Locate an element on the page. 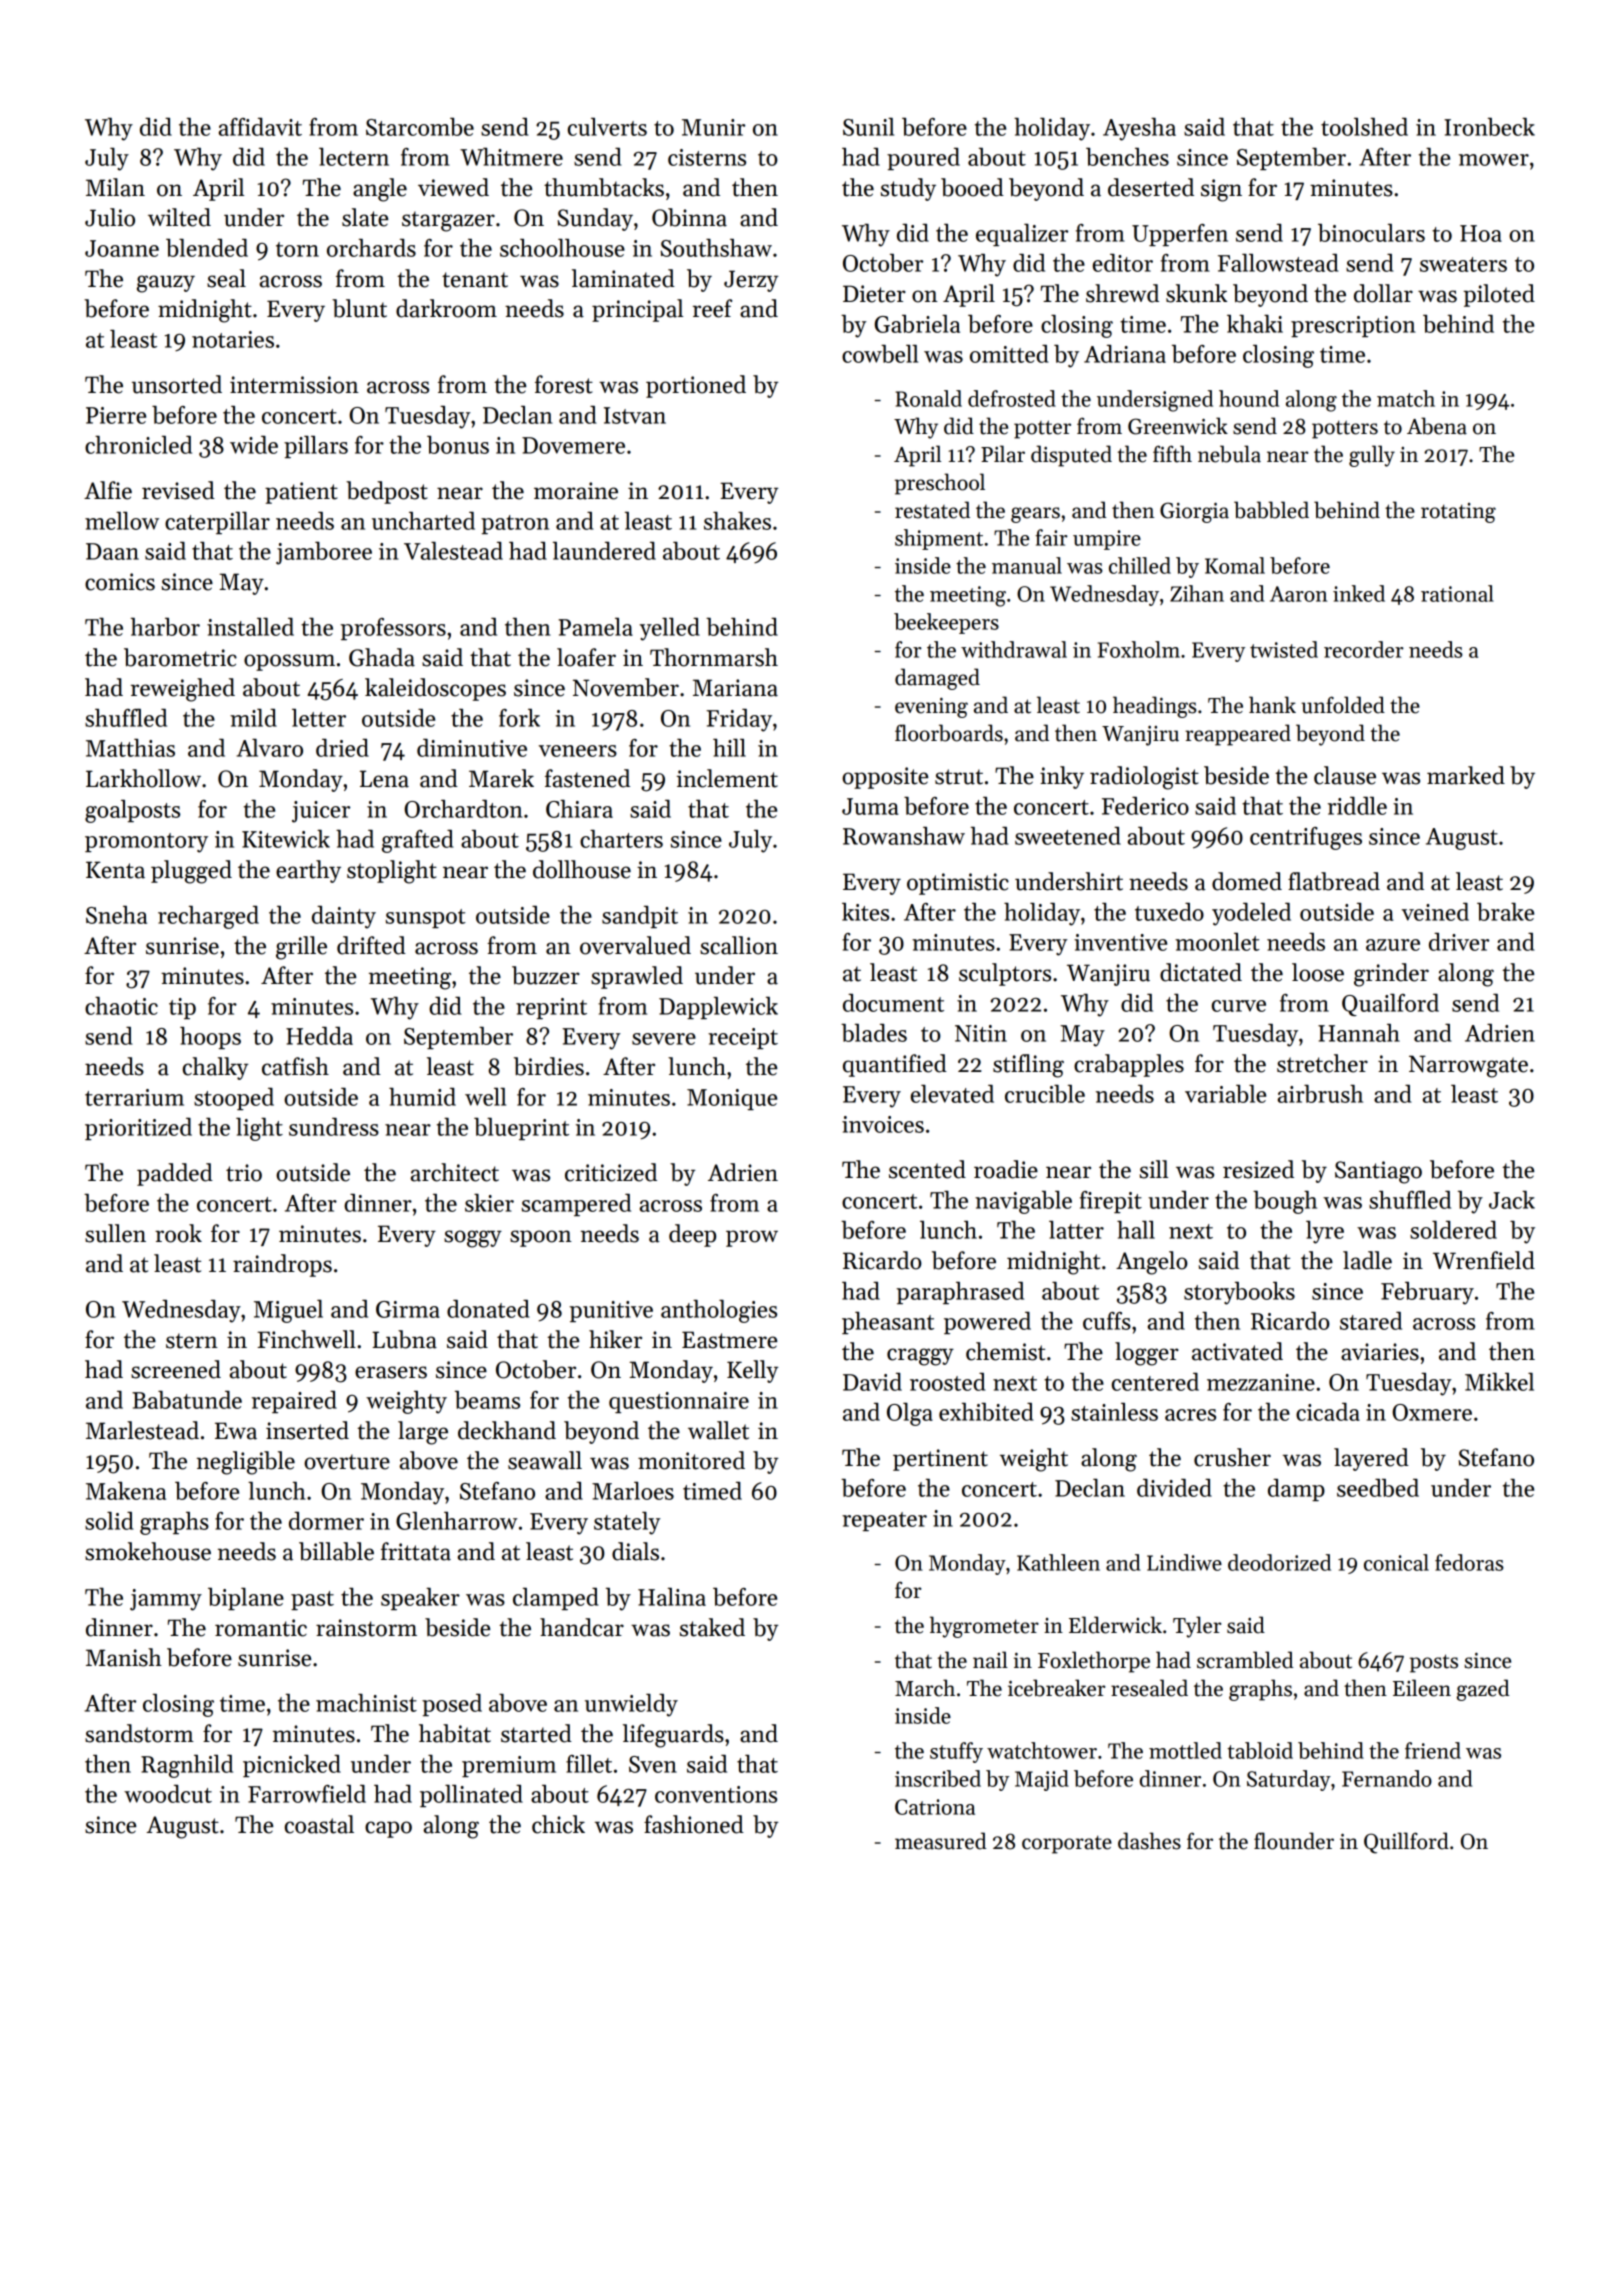 The image size is (1620, 2292). Juma is located at coordinates (870, 806).
